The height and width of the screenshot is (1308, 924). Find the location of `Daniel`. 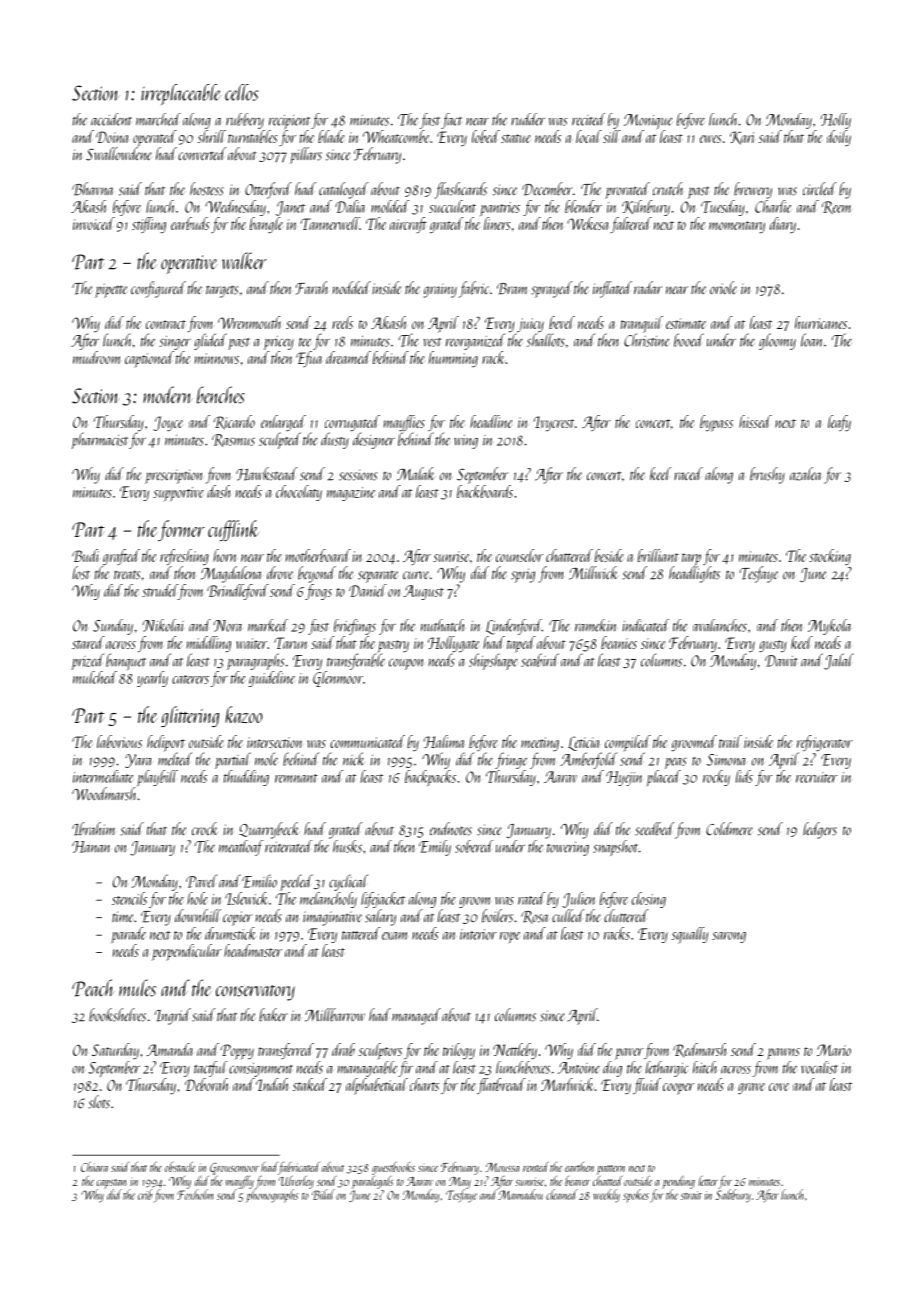

Daniel is located at coordinates (368, 590).
